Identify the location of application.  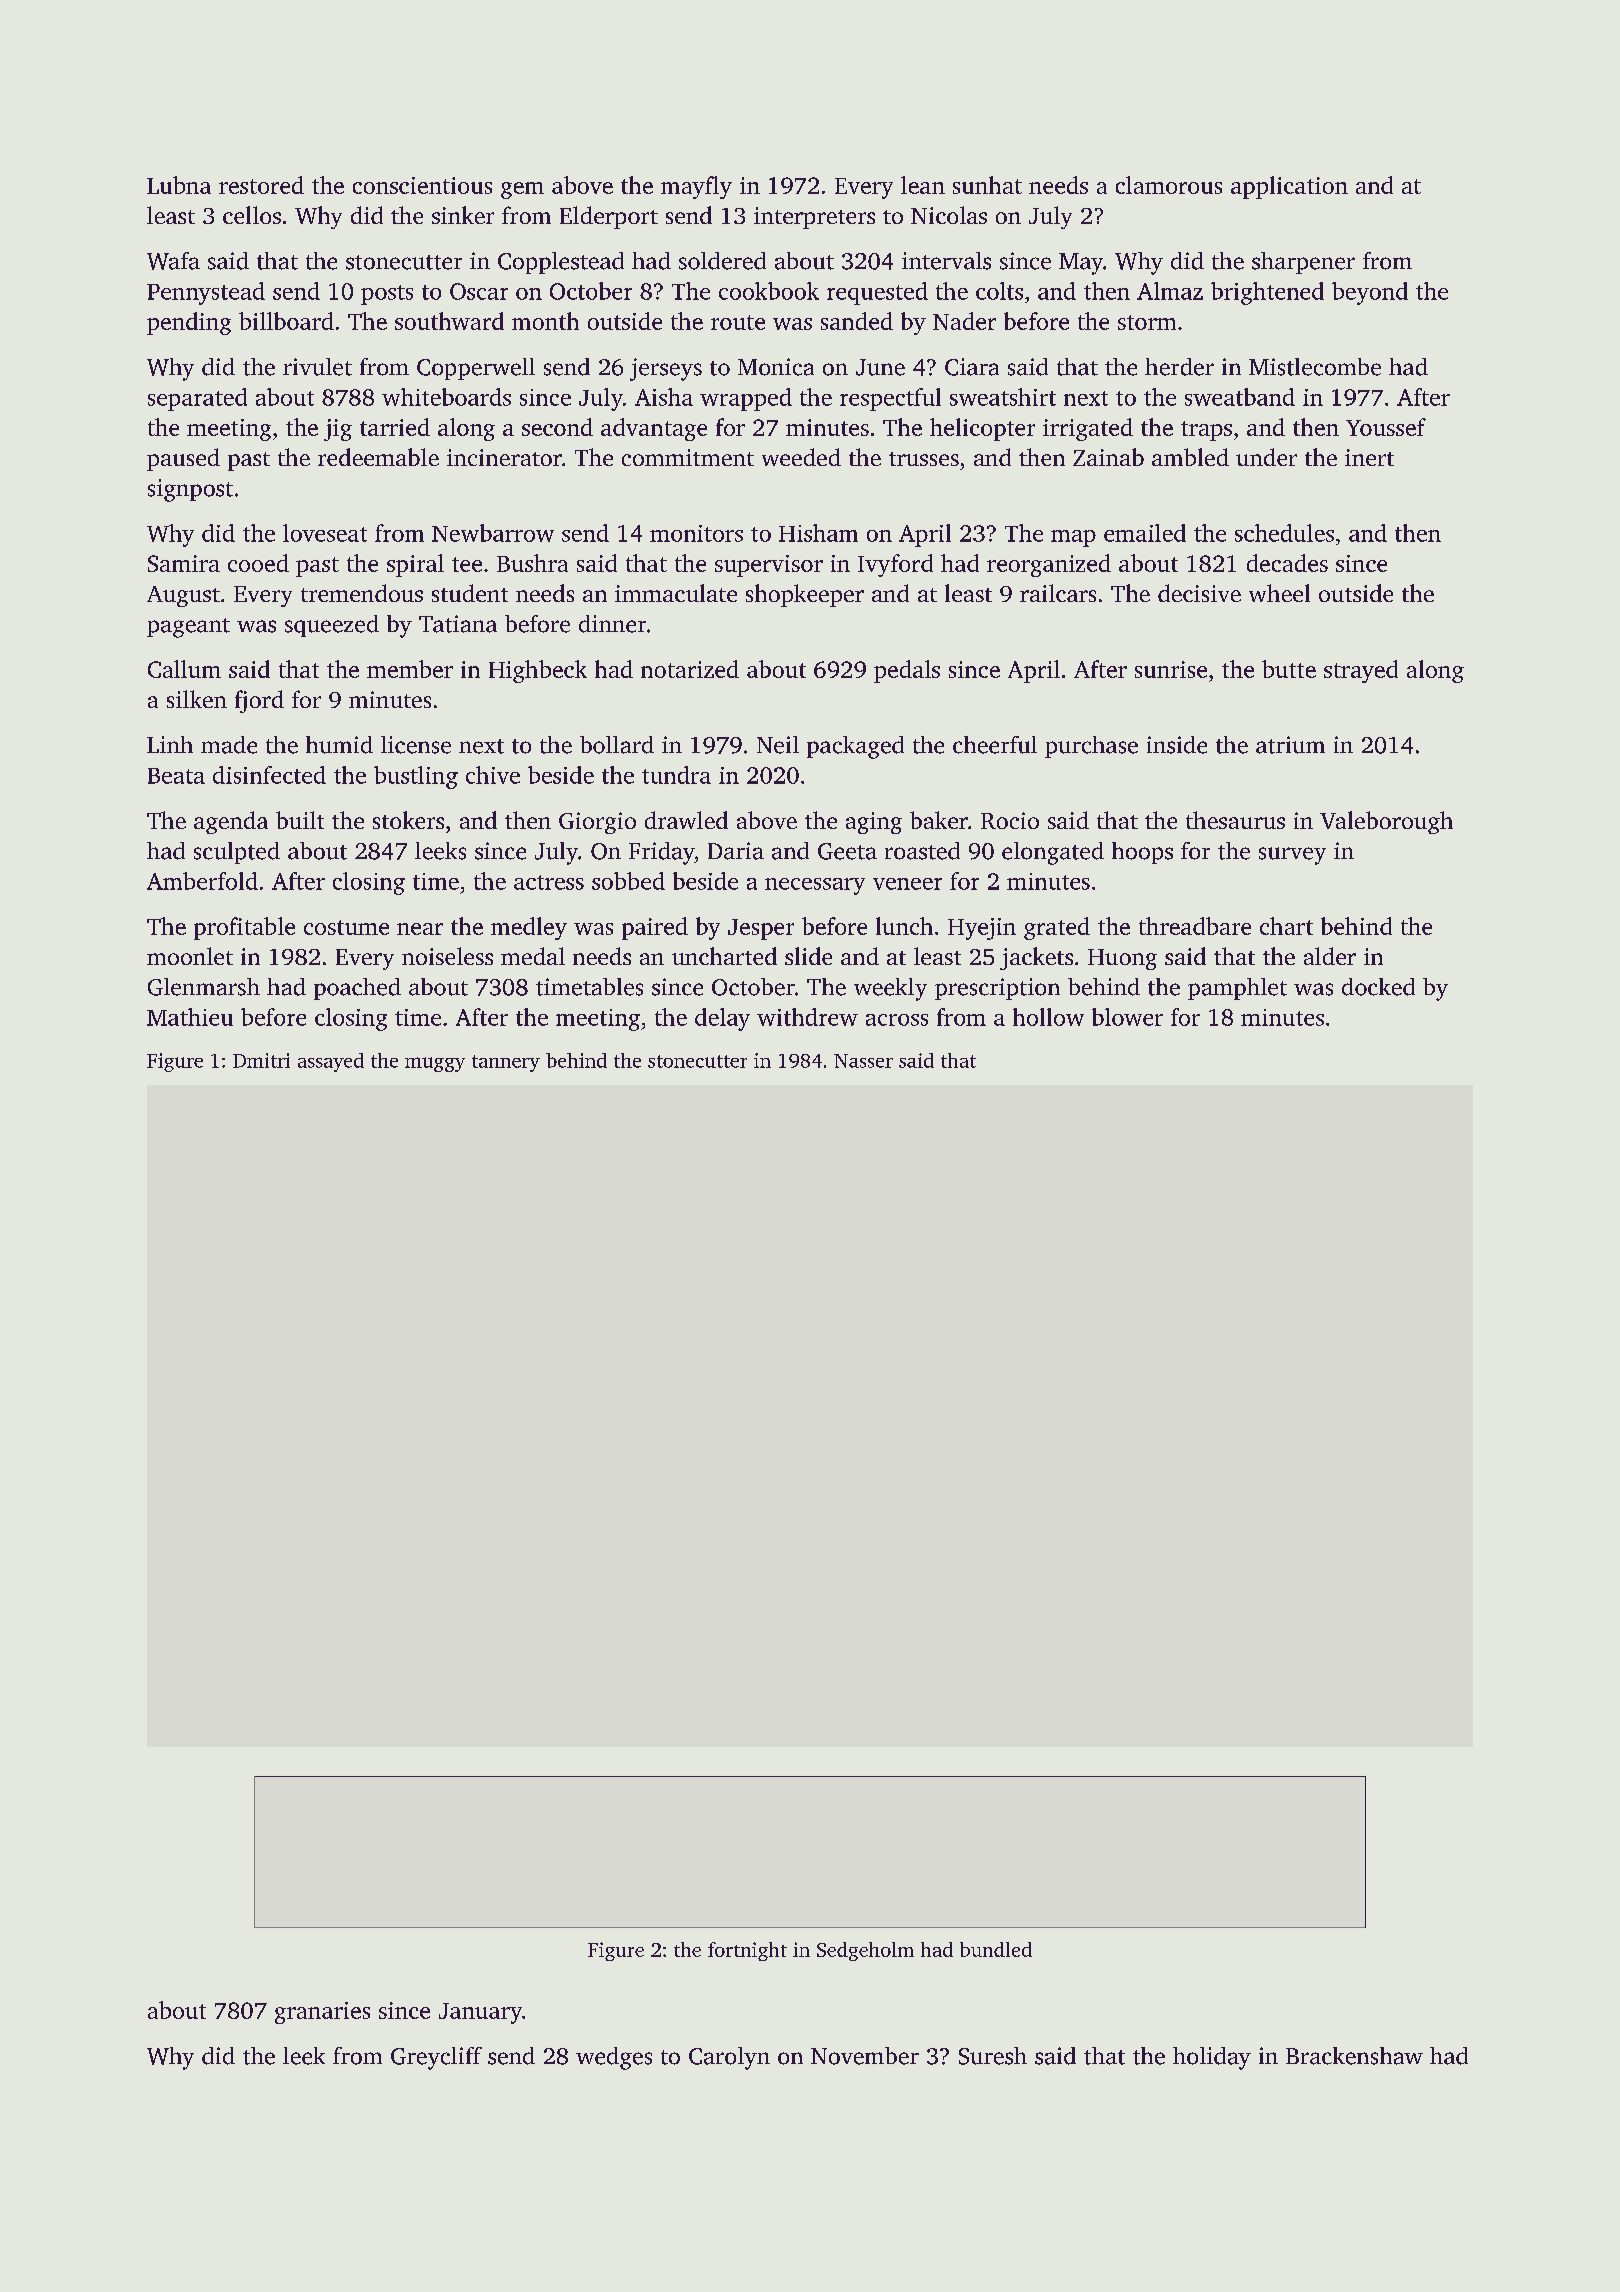
(1289, 187).
